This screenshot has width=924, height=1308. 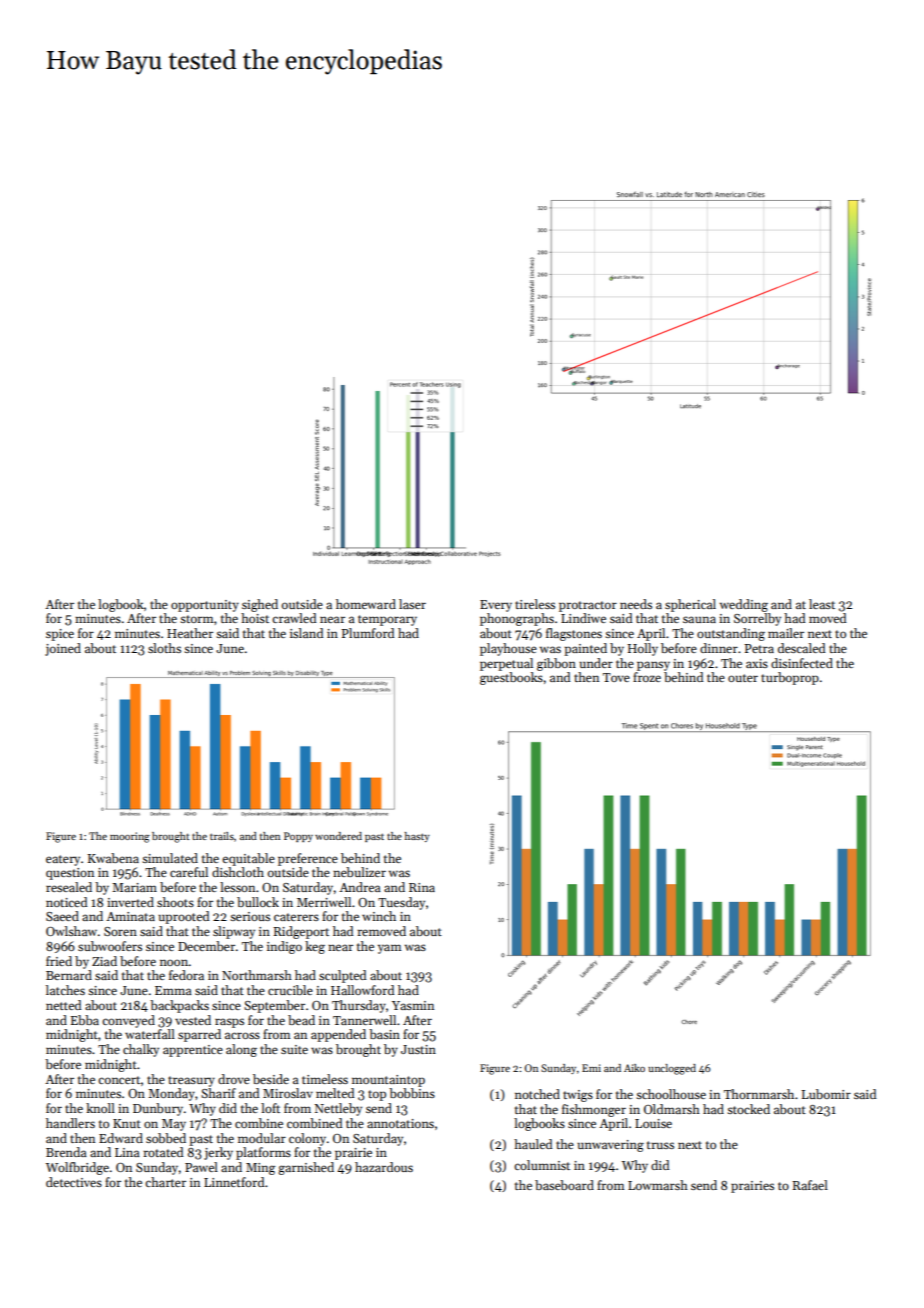 I want to click on laser, so click(x=412, y=604).
